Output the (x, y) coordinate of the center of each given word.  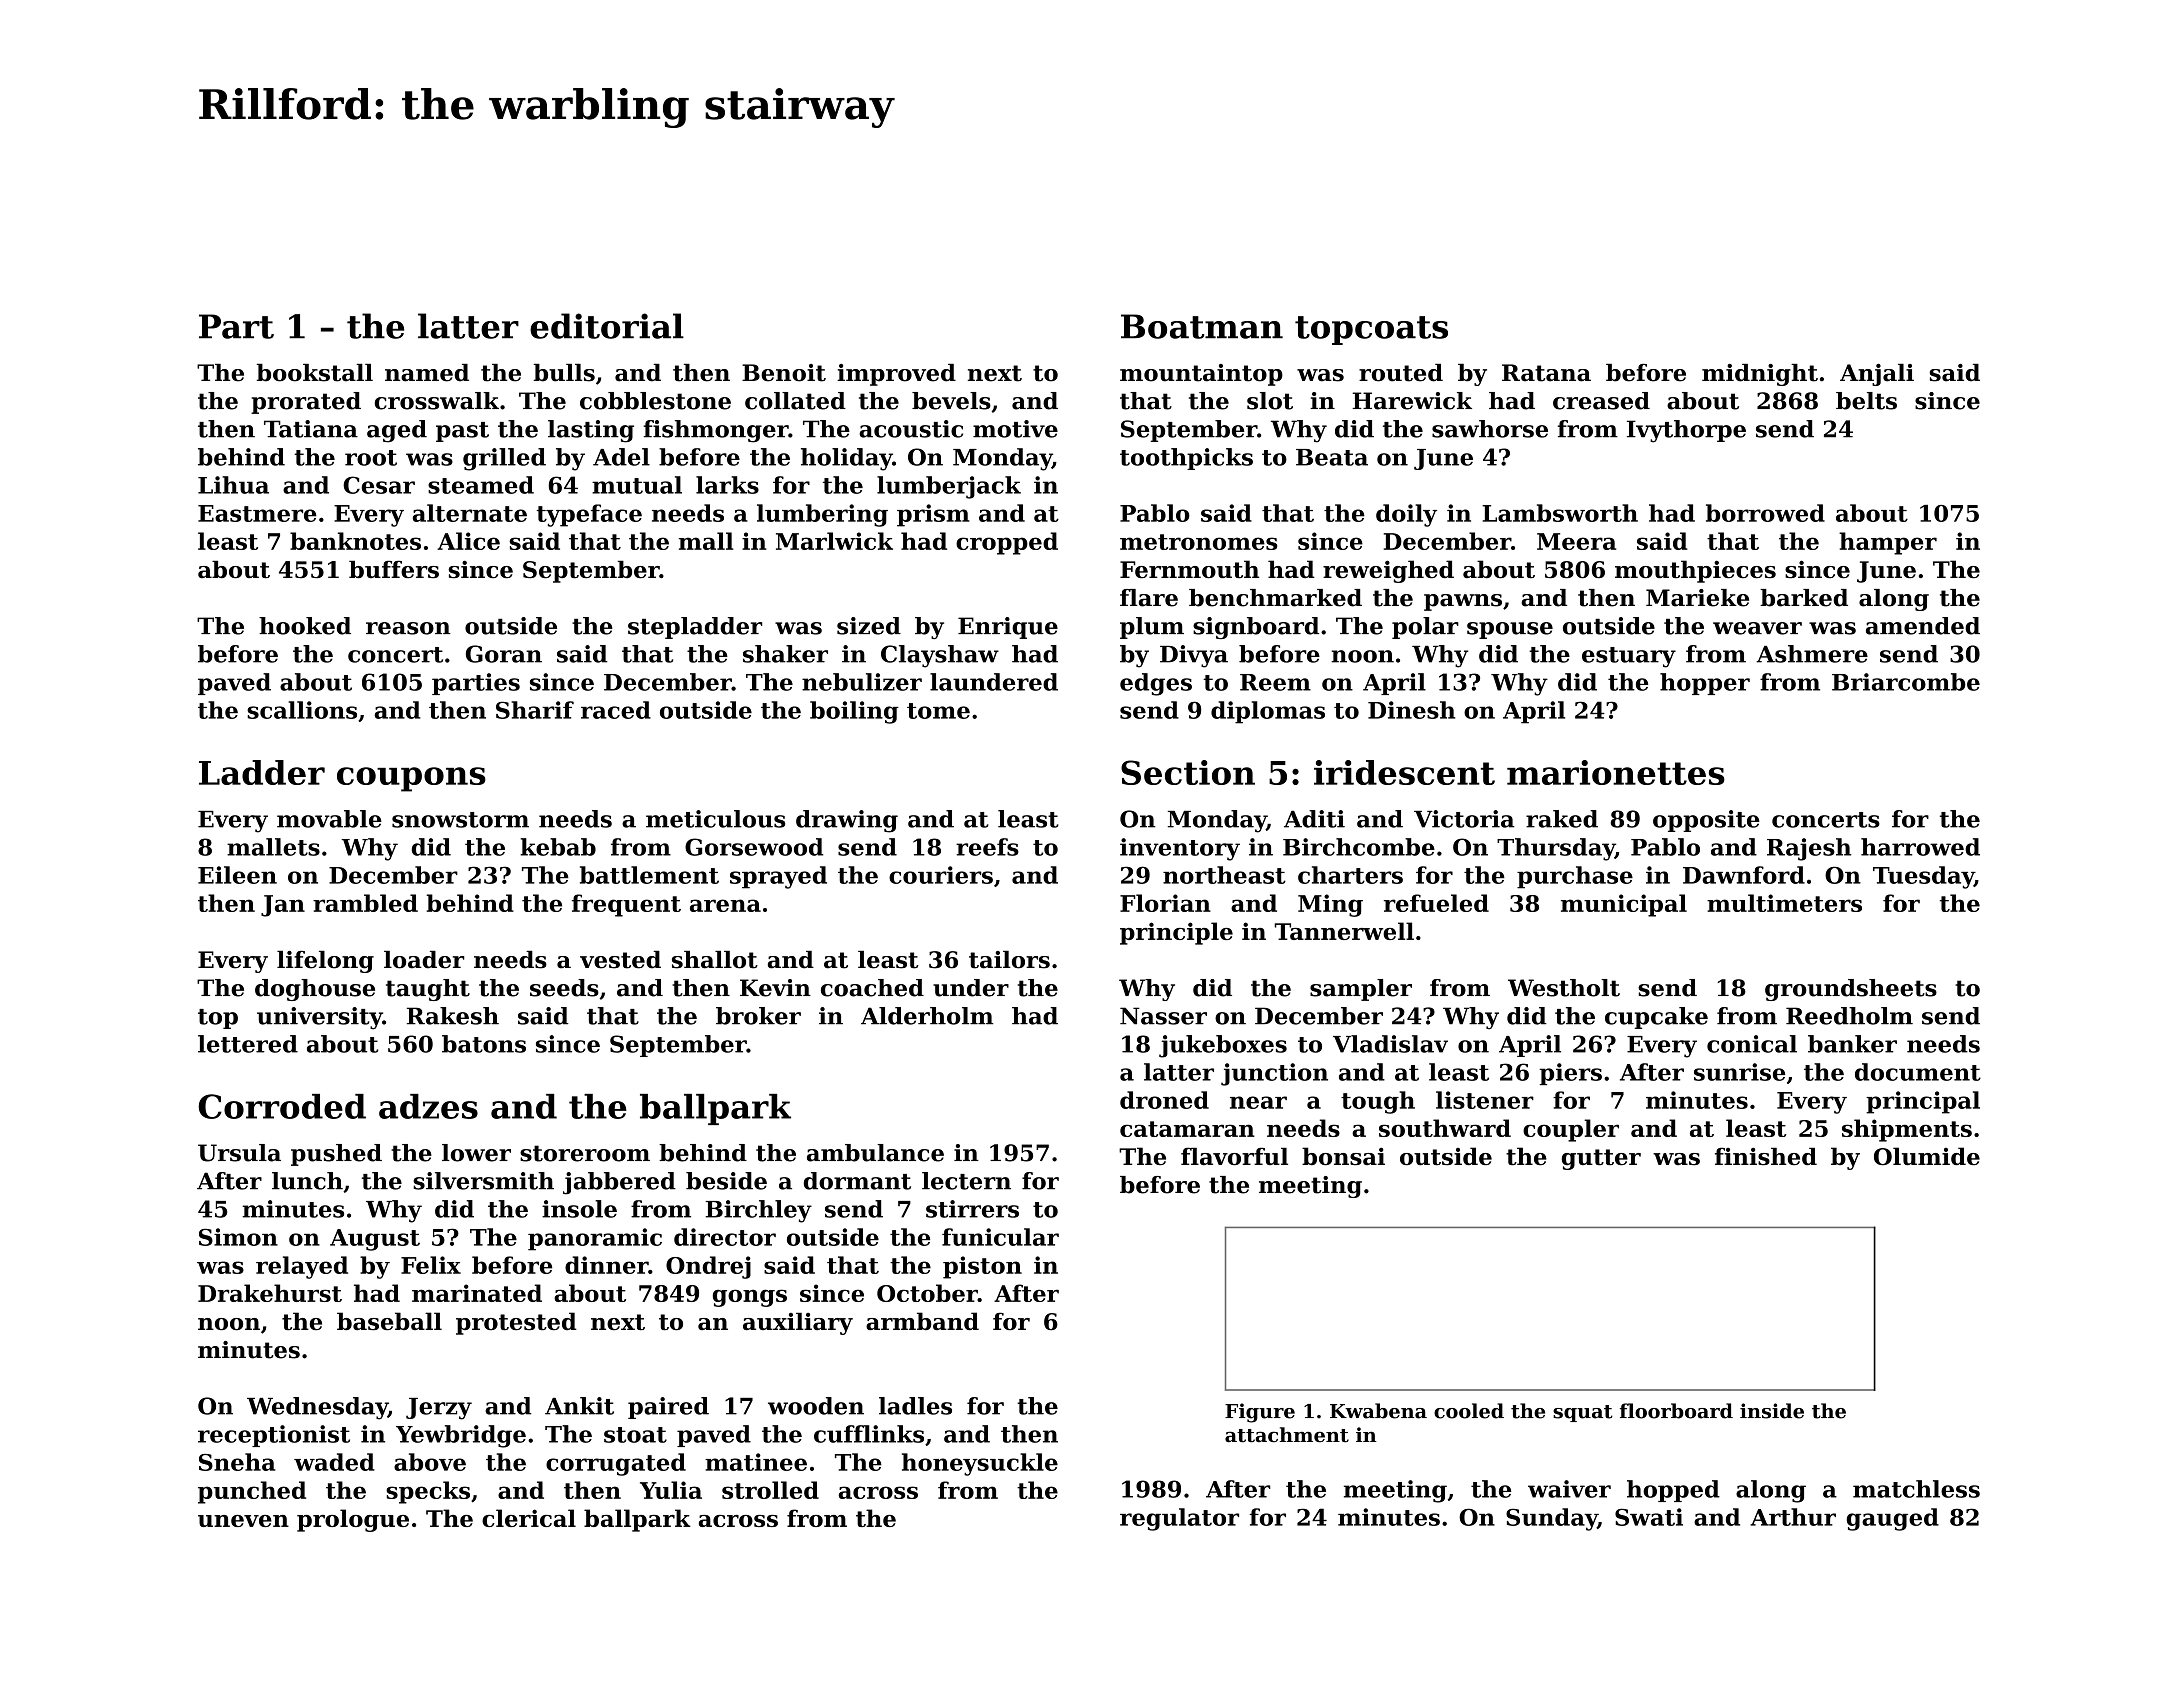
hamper (1888, 543)
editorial (607, 326)
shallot (715, 960)
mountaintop (1201, 375)
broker (758, 1016)
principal (1923, 1102)
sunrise (1739, 1072)
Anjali (1877, 375)
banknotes (355, 541)
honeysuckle (980, 1464)
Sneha (237, 1462)
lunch (307, 1181)
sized (869, 626)
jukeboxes (1223, 1046)
